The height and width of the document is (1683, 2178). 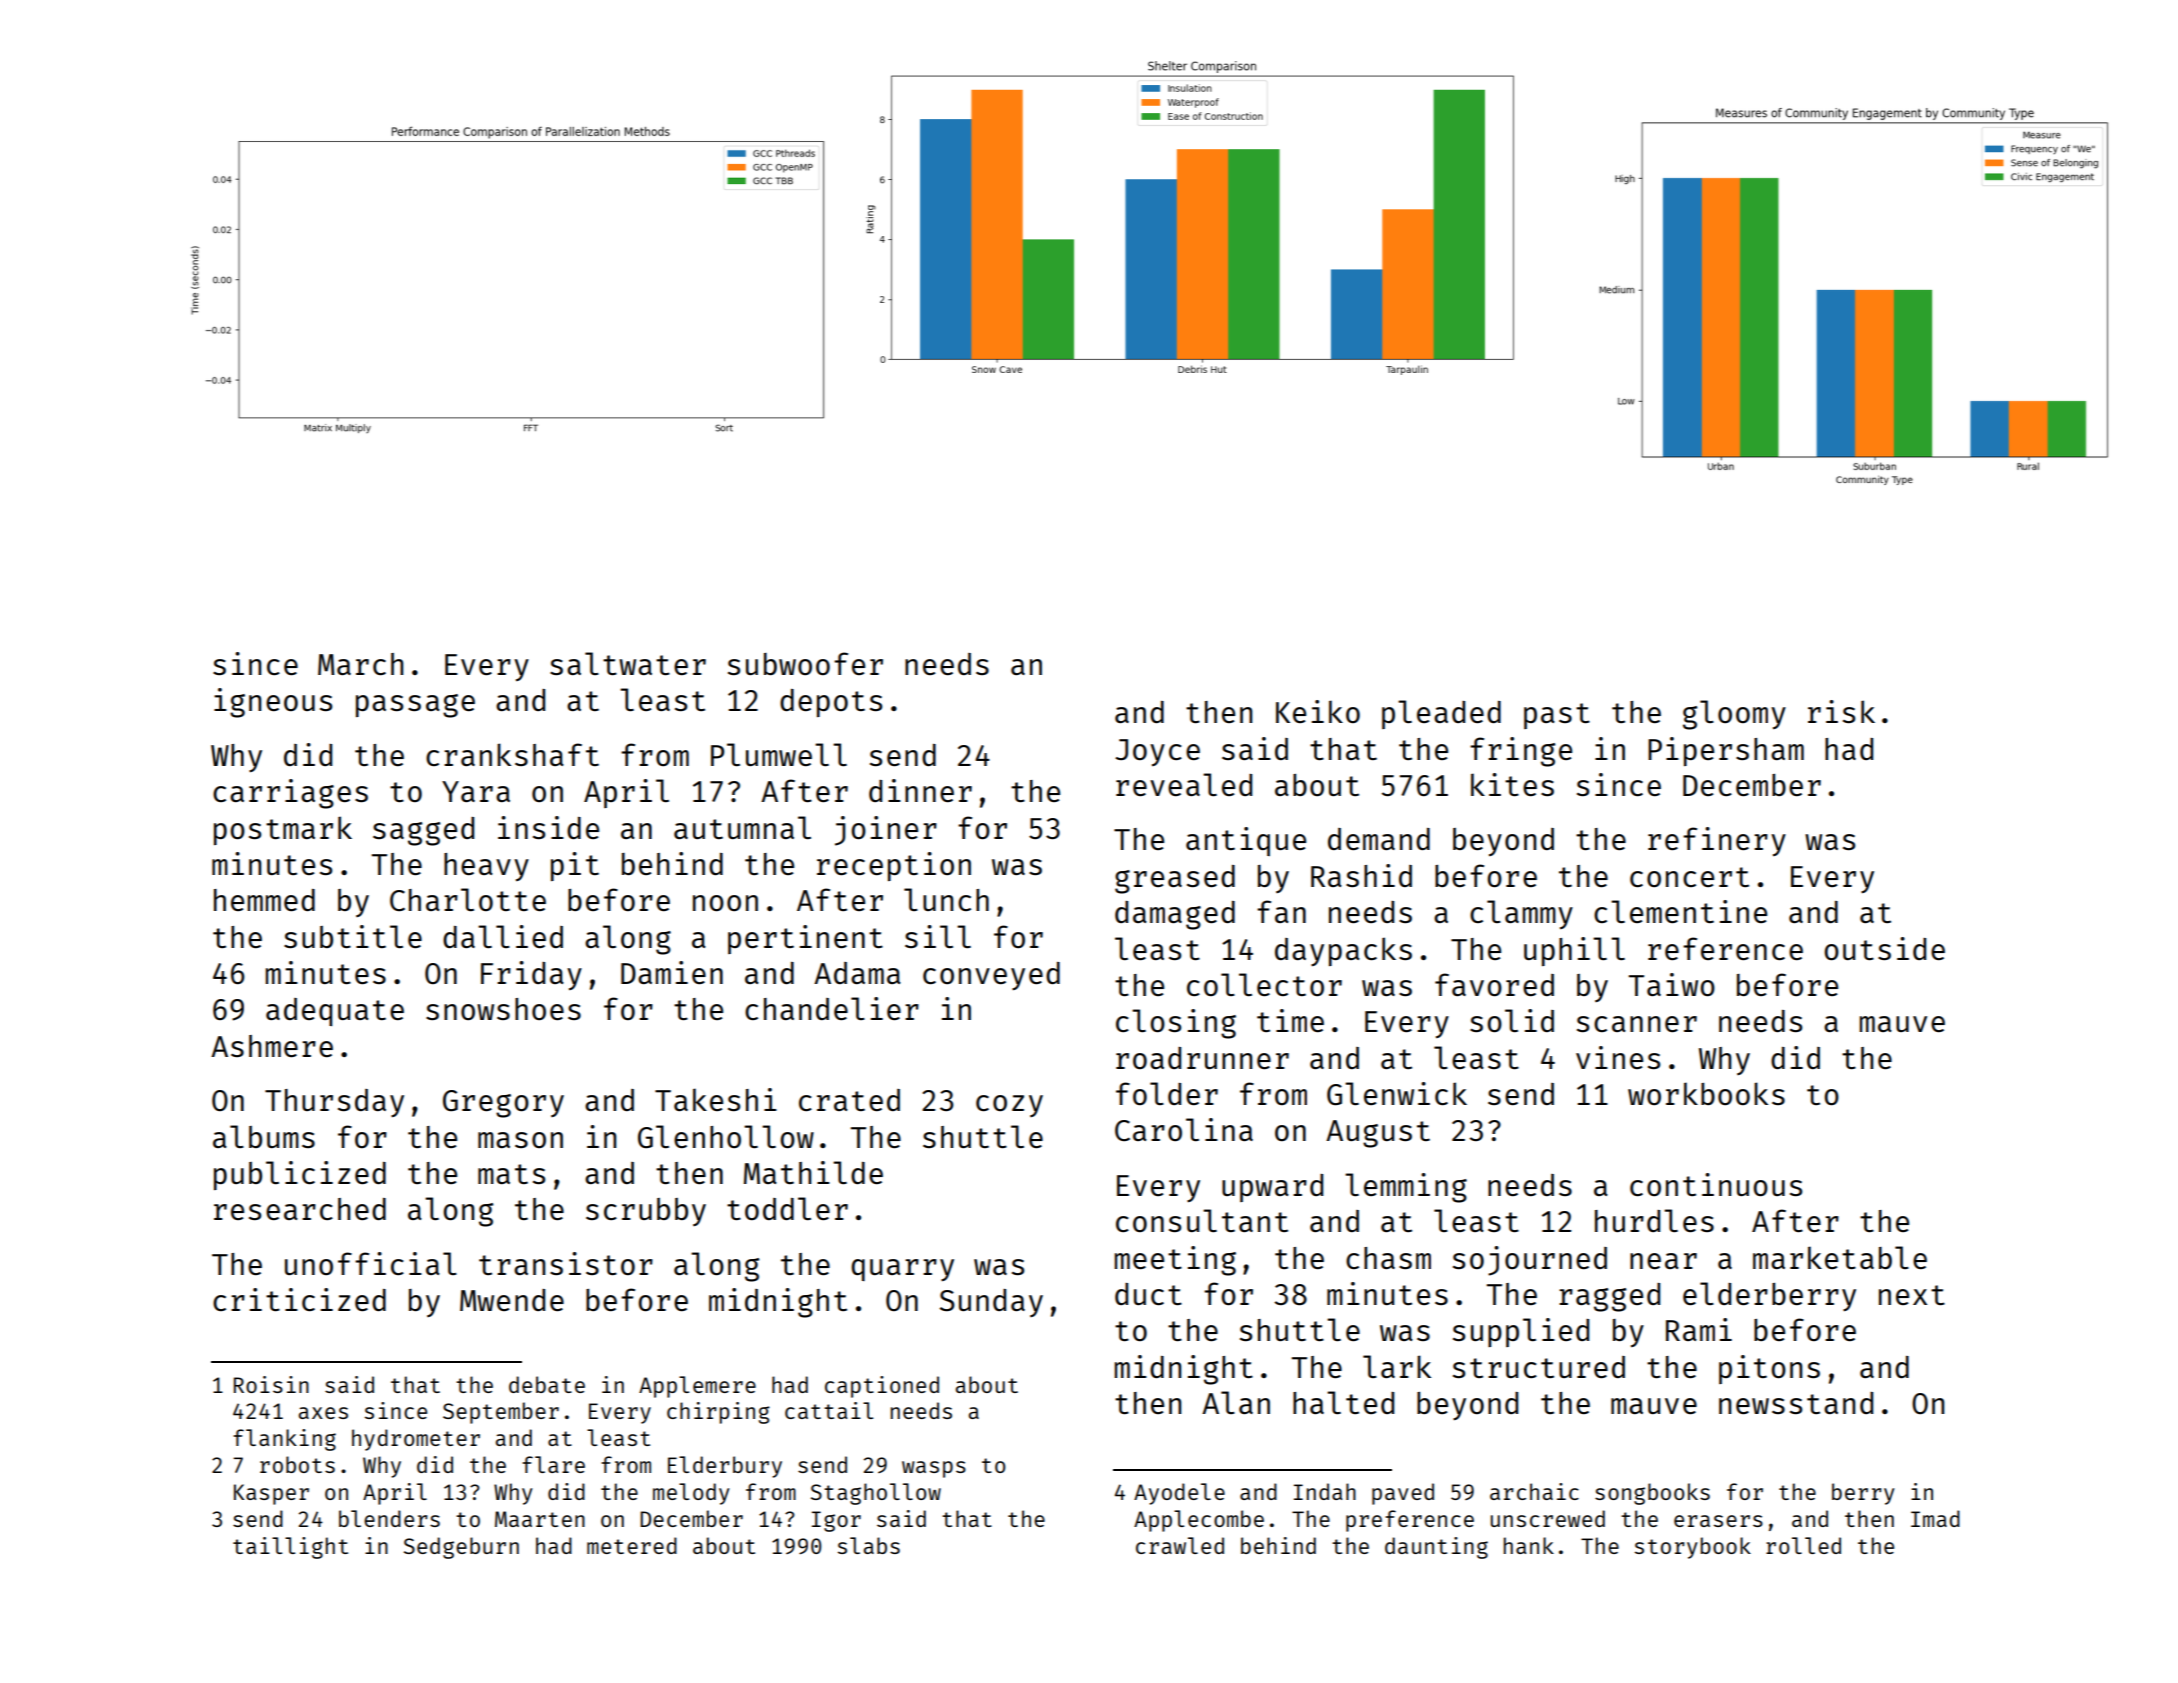 I want to click on subwoofer, so click(x=805, y=663).
